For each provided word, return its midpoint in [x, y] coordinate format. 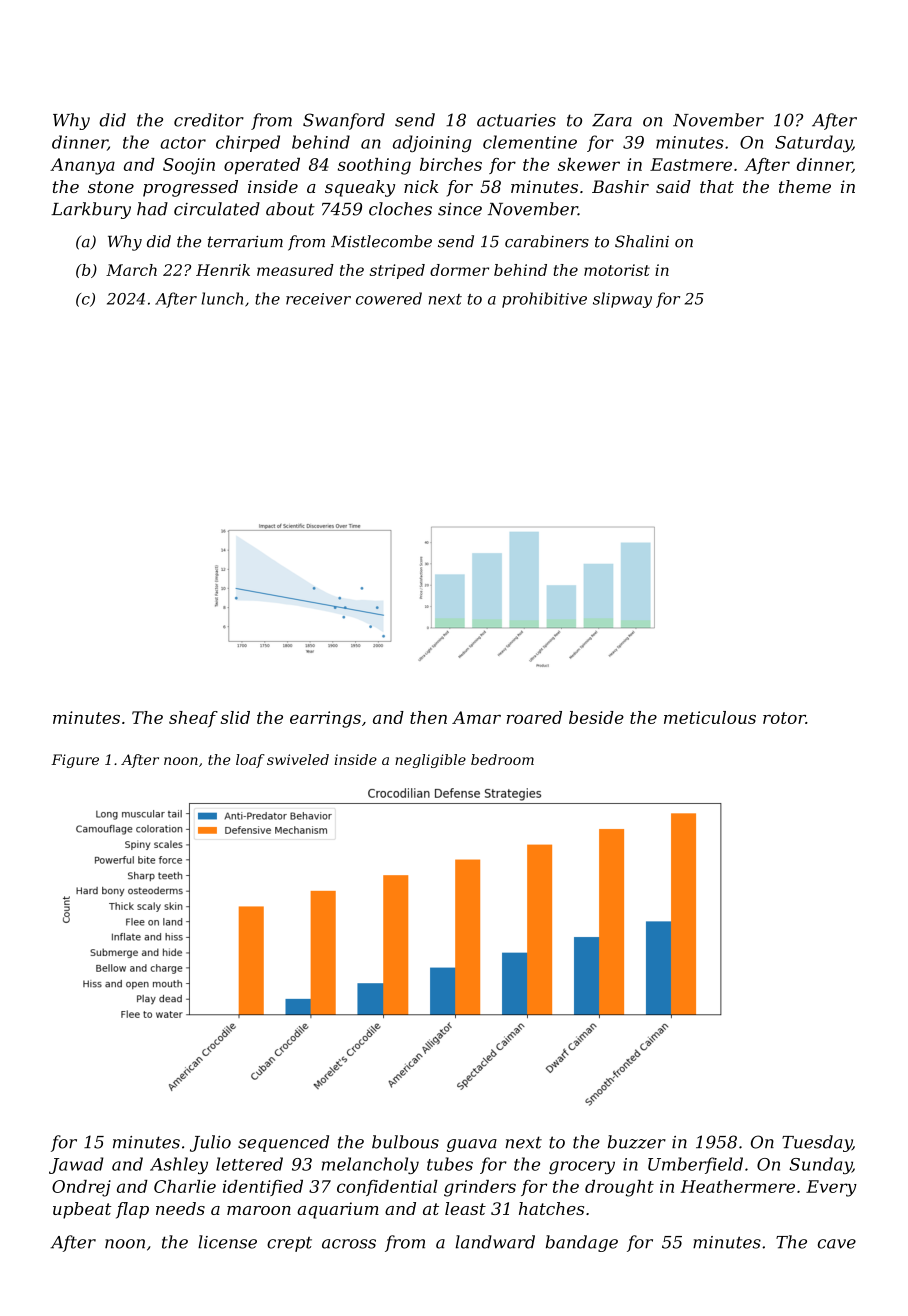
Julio [210, 1143]
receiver [318, 299]
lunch [222, 298]
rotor [784, 718]
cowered [389, 298]
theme [805, 186]
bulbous [405, 1142]
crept [289, 1244]
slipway [622, 300]
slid [235, 717]
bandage [582, 1243]
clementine [530, 142]
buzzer [637, 1142]
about [290, 209]
